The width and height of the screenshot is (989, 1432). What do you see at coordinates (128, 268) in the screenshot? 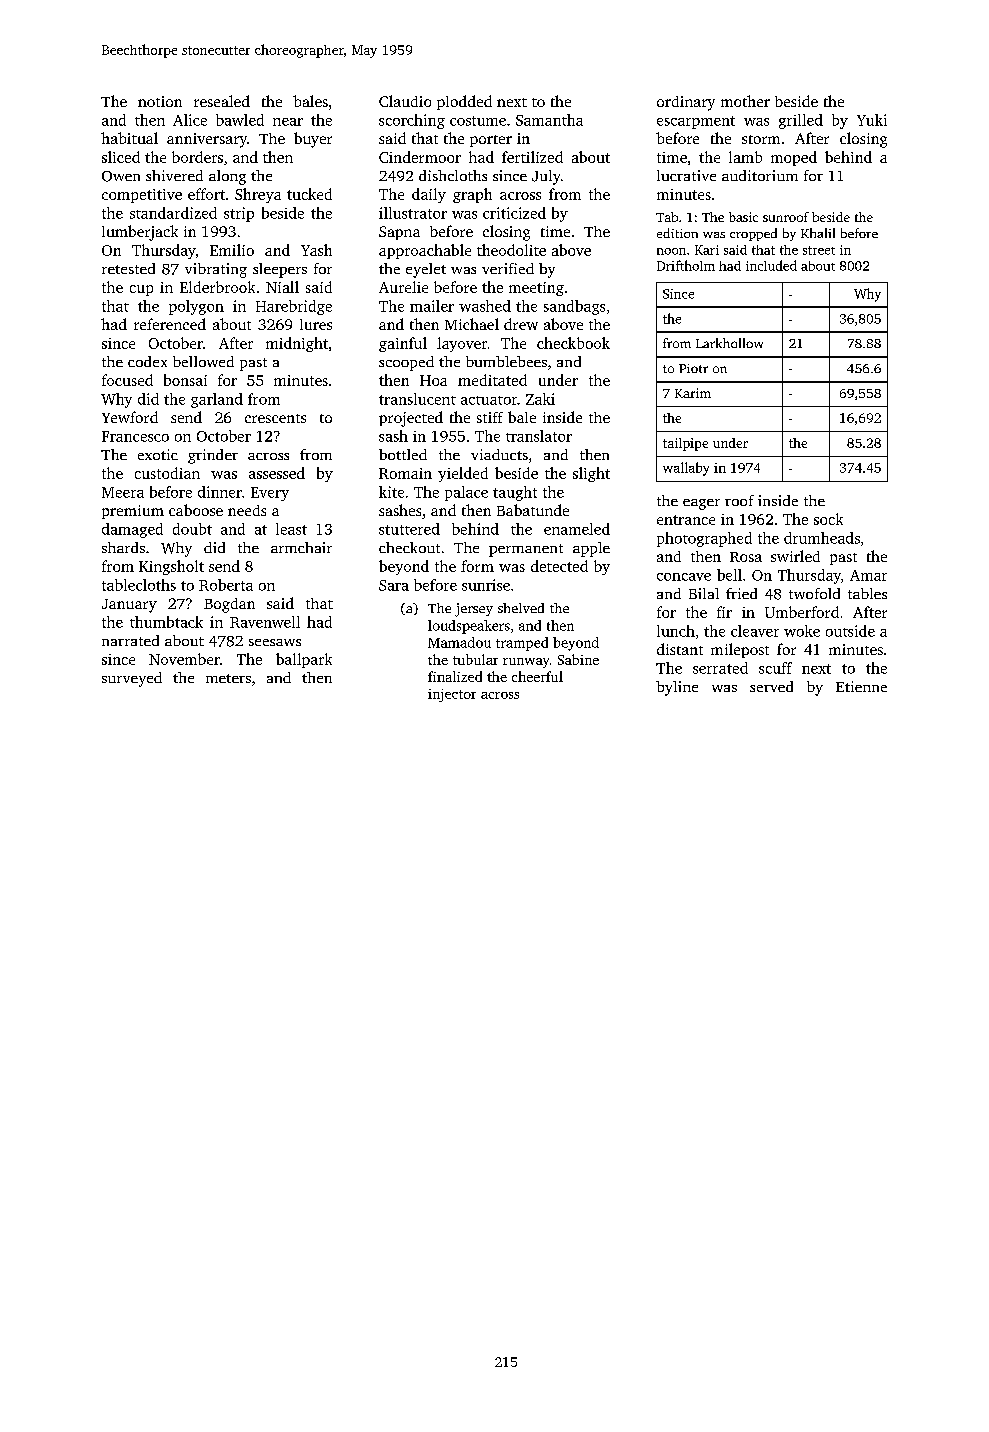
I see `retested` at bounding box center [128, 268].
